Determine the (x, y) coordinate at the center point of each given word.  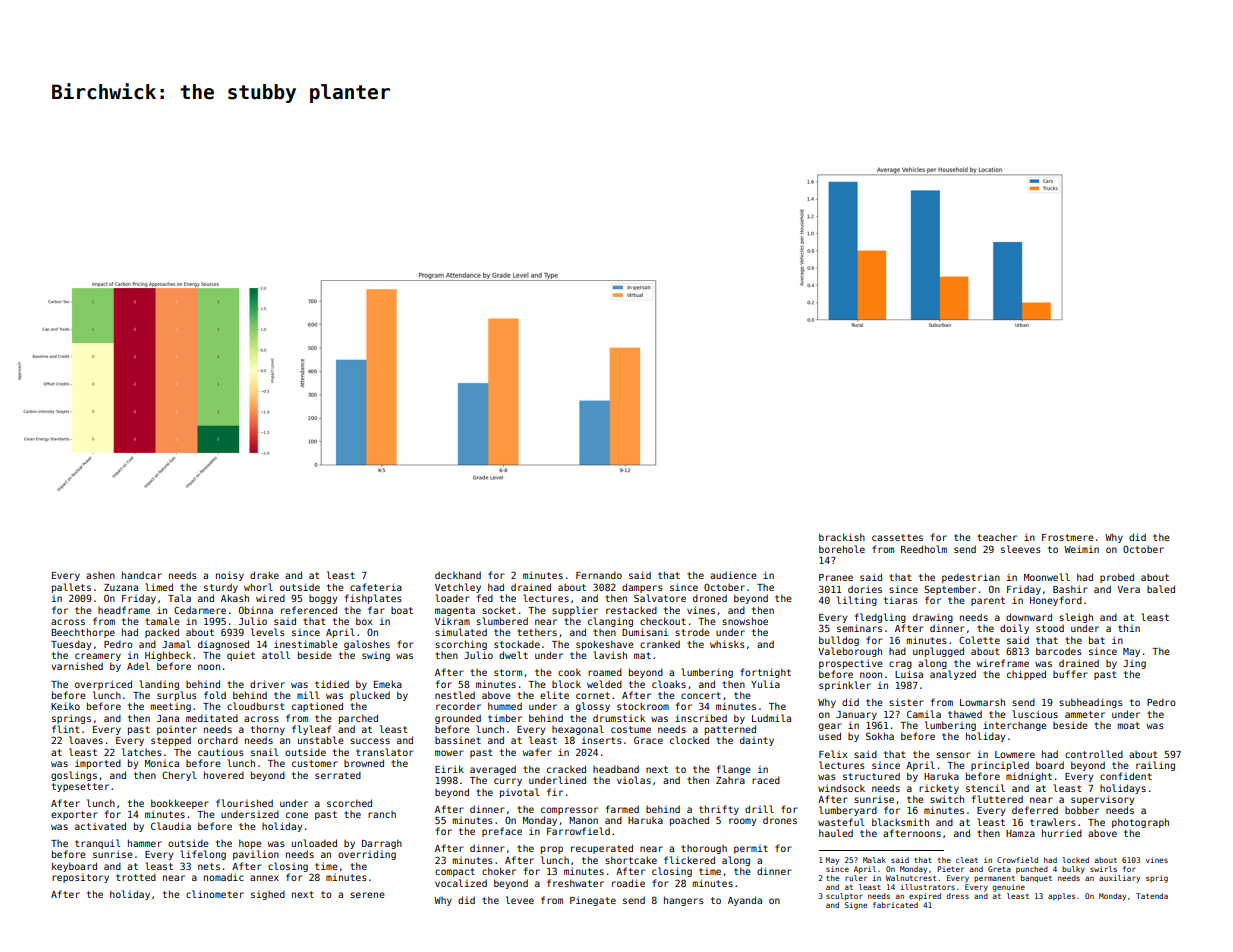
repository (80, 878)
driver (267, 684)
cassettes (897, 537)
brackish (842, 537)
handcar (142, 575)
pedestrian (971, 578)
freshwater (575, 883)
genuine (1008, 888)
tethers (537, 632)
